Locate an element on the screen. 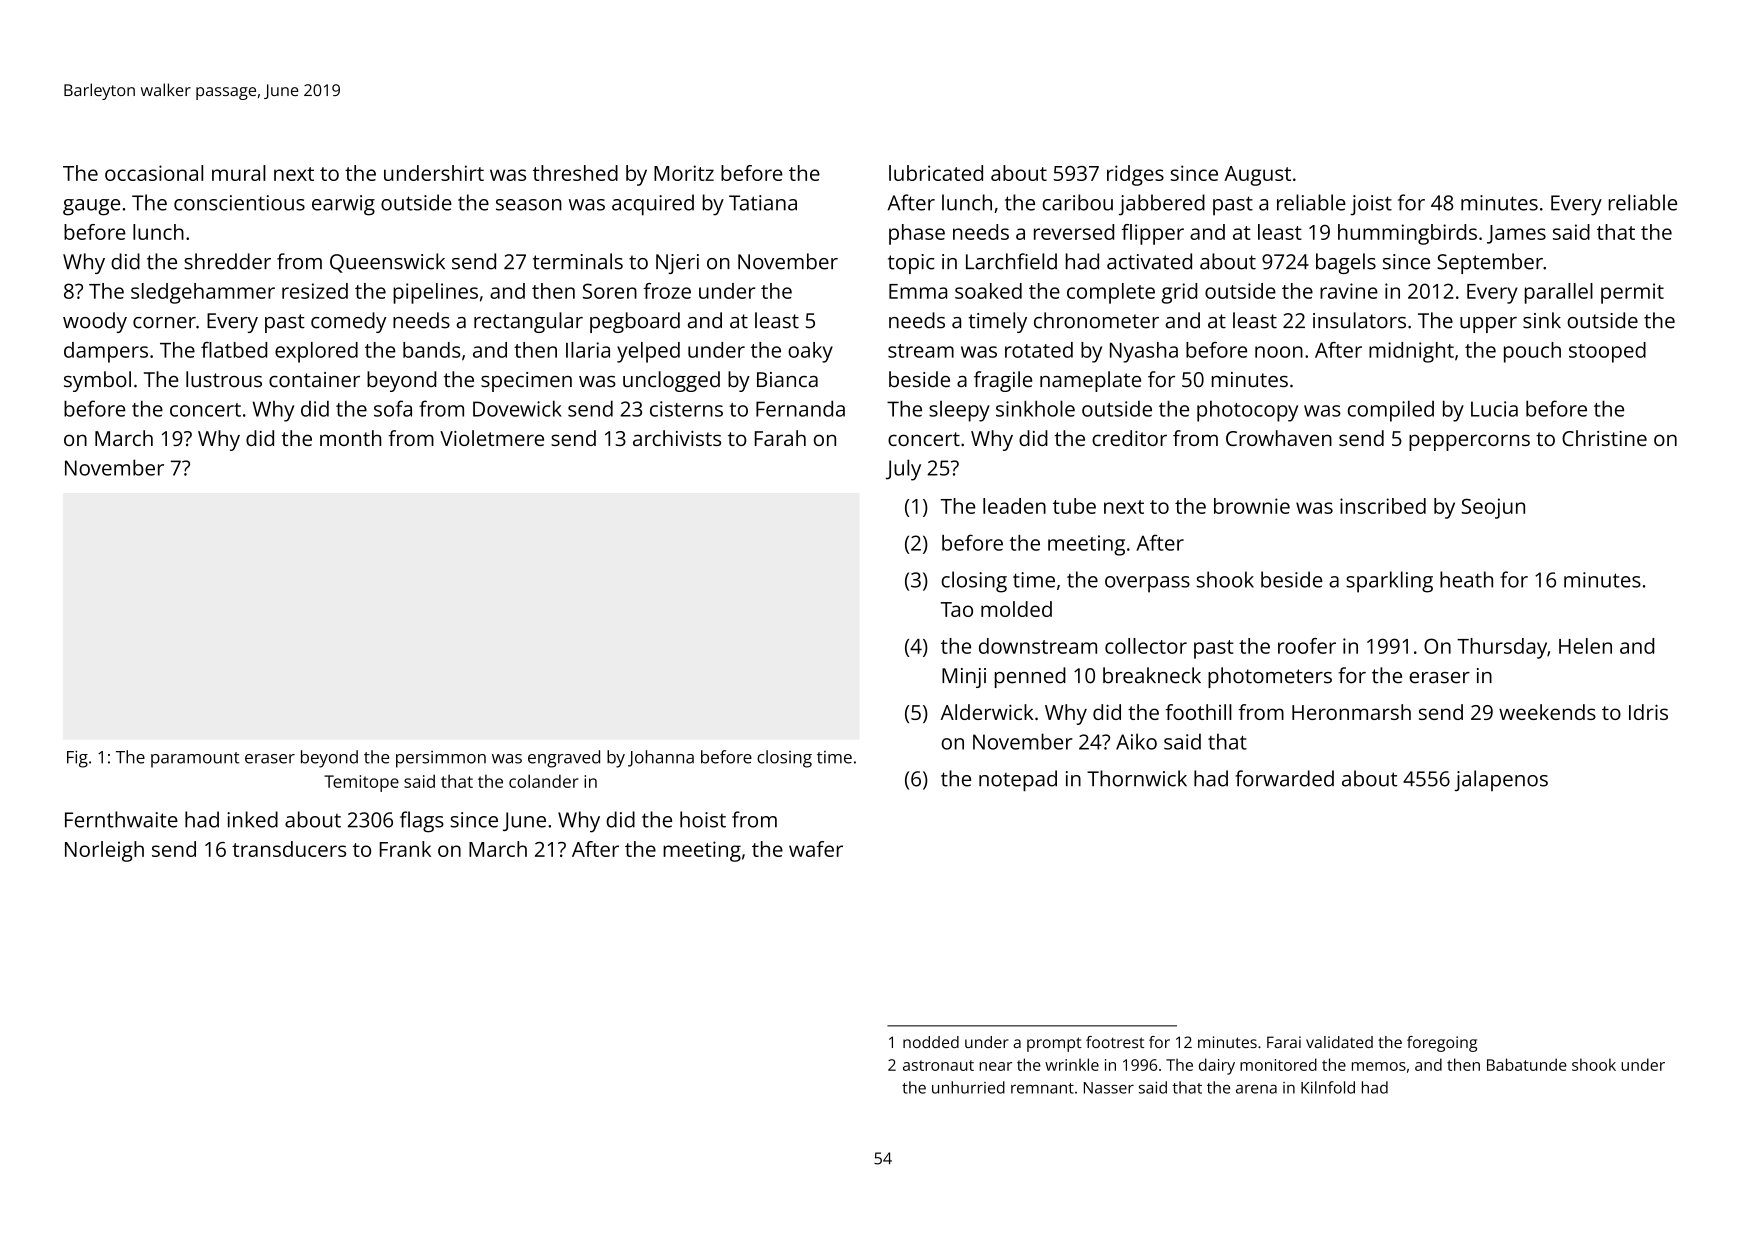 Image resolution: width=1747 pixels, height=1235 pixels. unhurried is located at coordinates (968, 1087).
